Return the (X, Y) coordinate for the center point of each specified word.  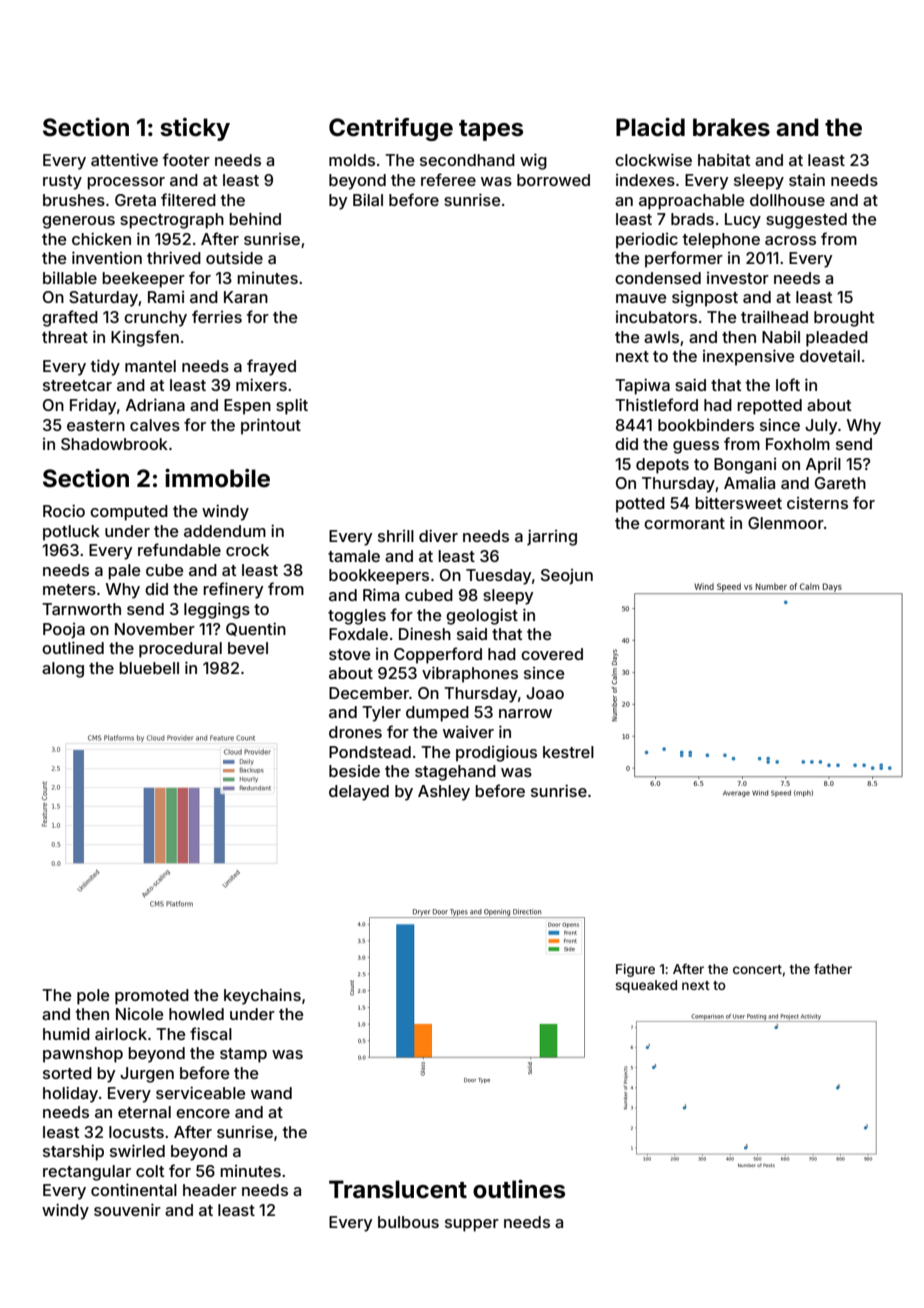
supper (472, 1225)
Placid (650, 127)
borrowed (553, 180)
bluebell (149, 668)
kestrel (568, 752)
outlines (519, 1189)
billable (70, 278)
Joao (545, 693)
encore (203, 1113)
